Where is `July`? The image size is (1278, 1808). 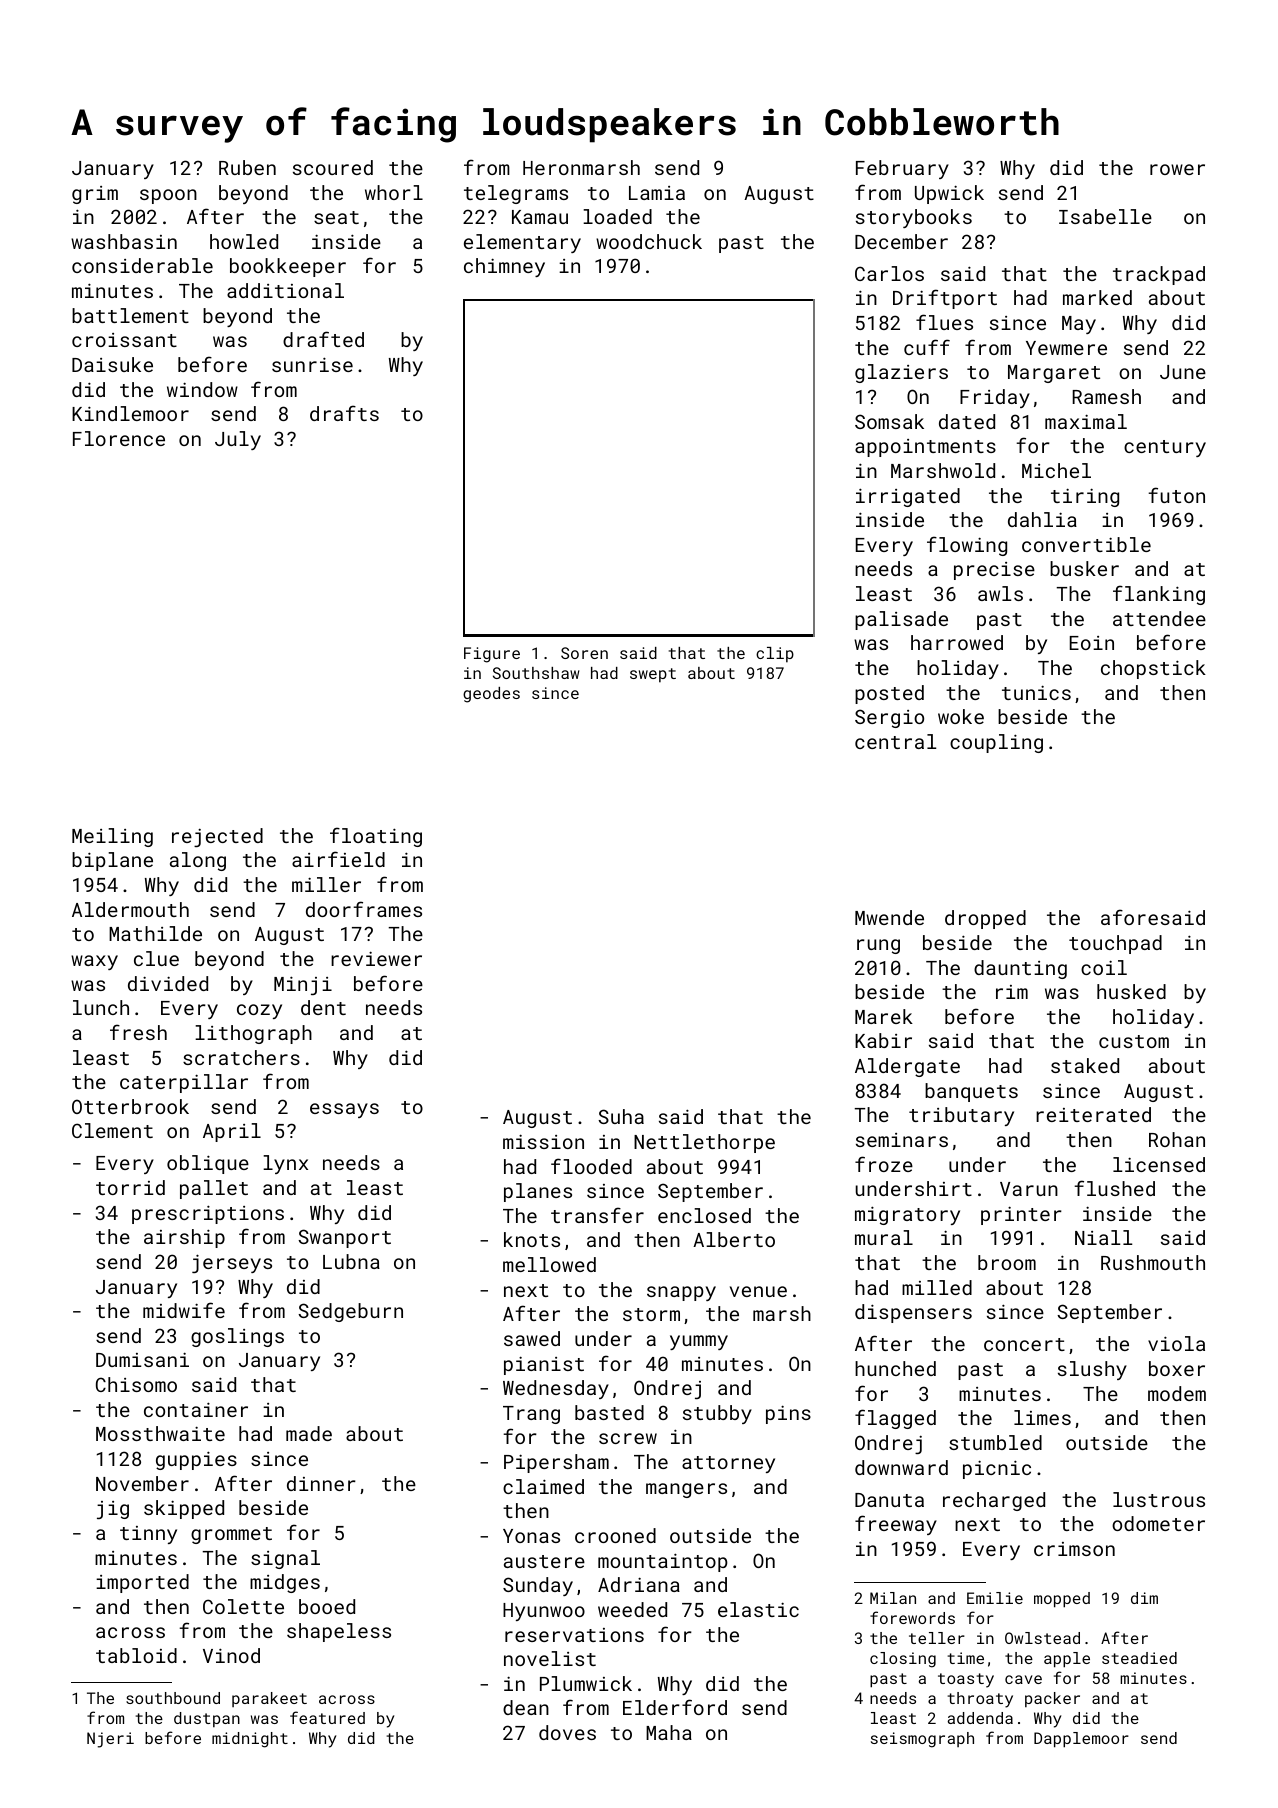 July is located at coordinates (238, 440).
